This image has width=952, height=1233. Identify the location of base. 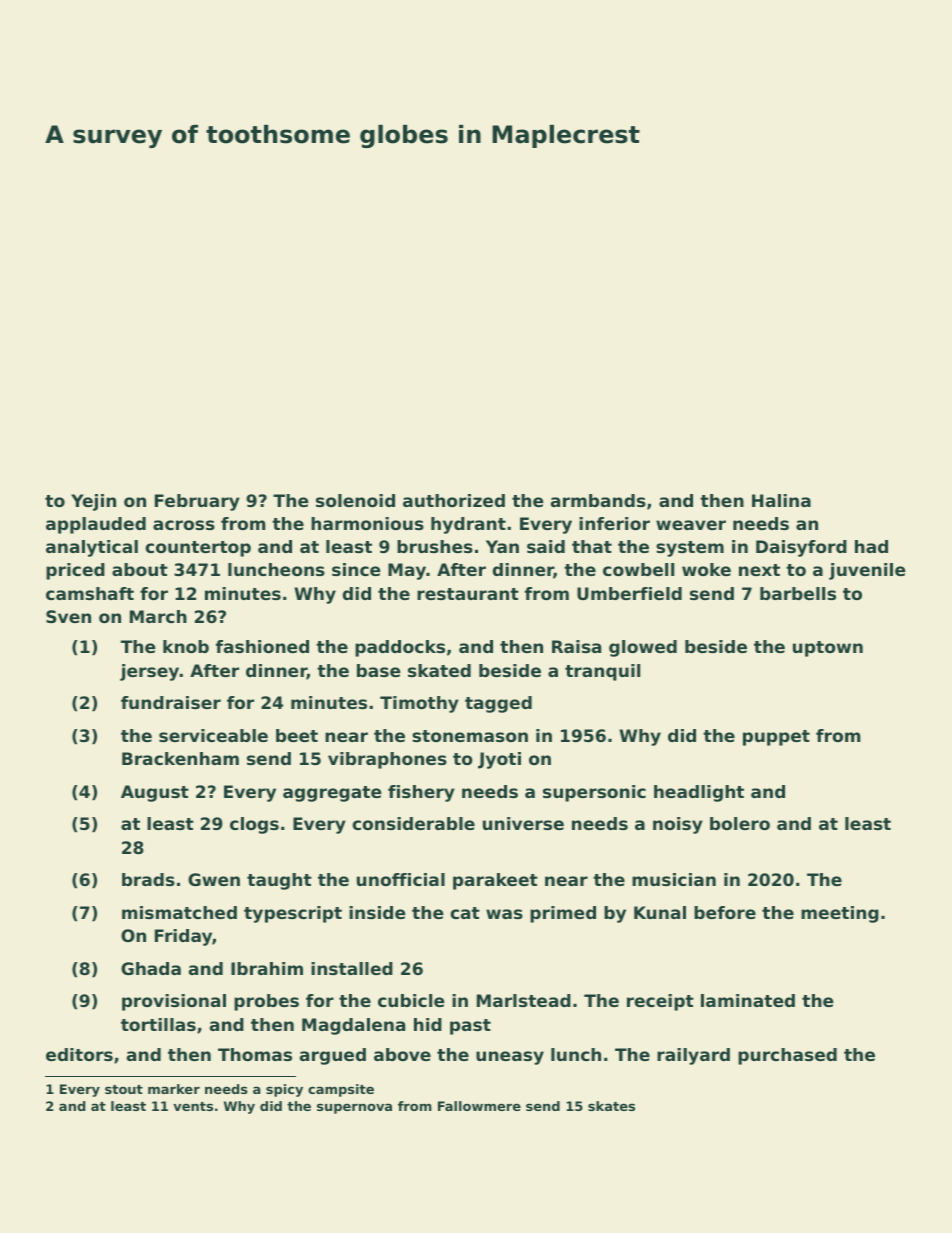
(379, 670).
